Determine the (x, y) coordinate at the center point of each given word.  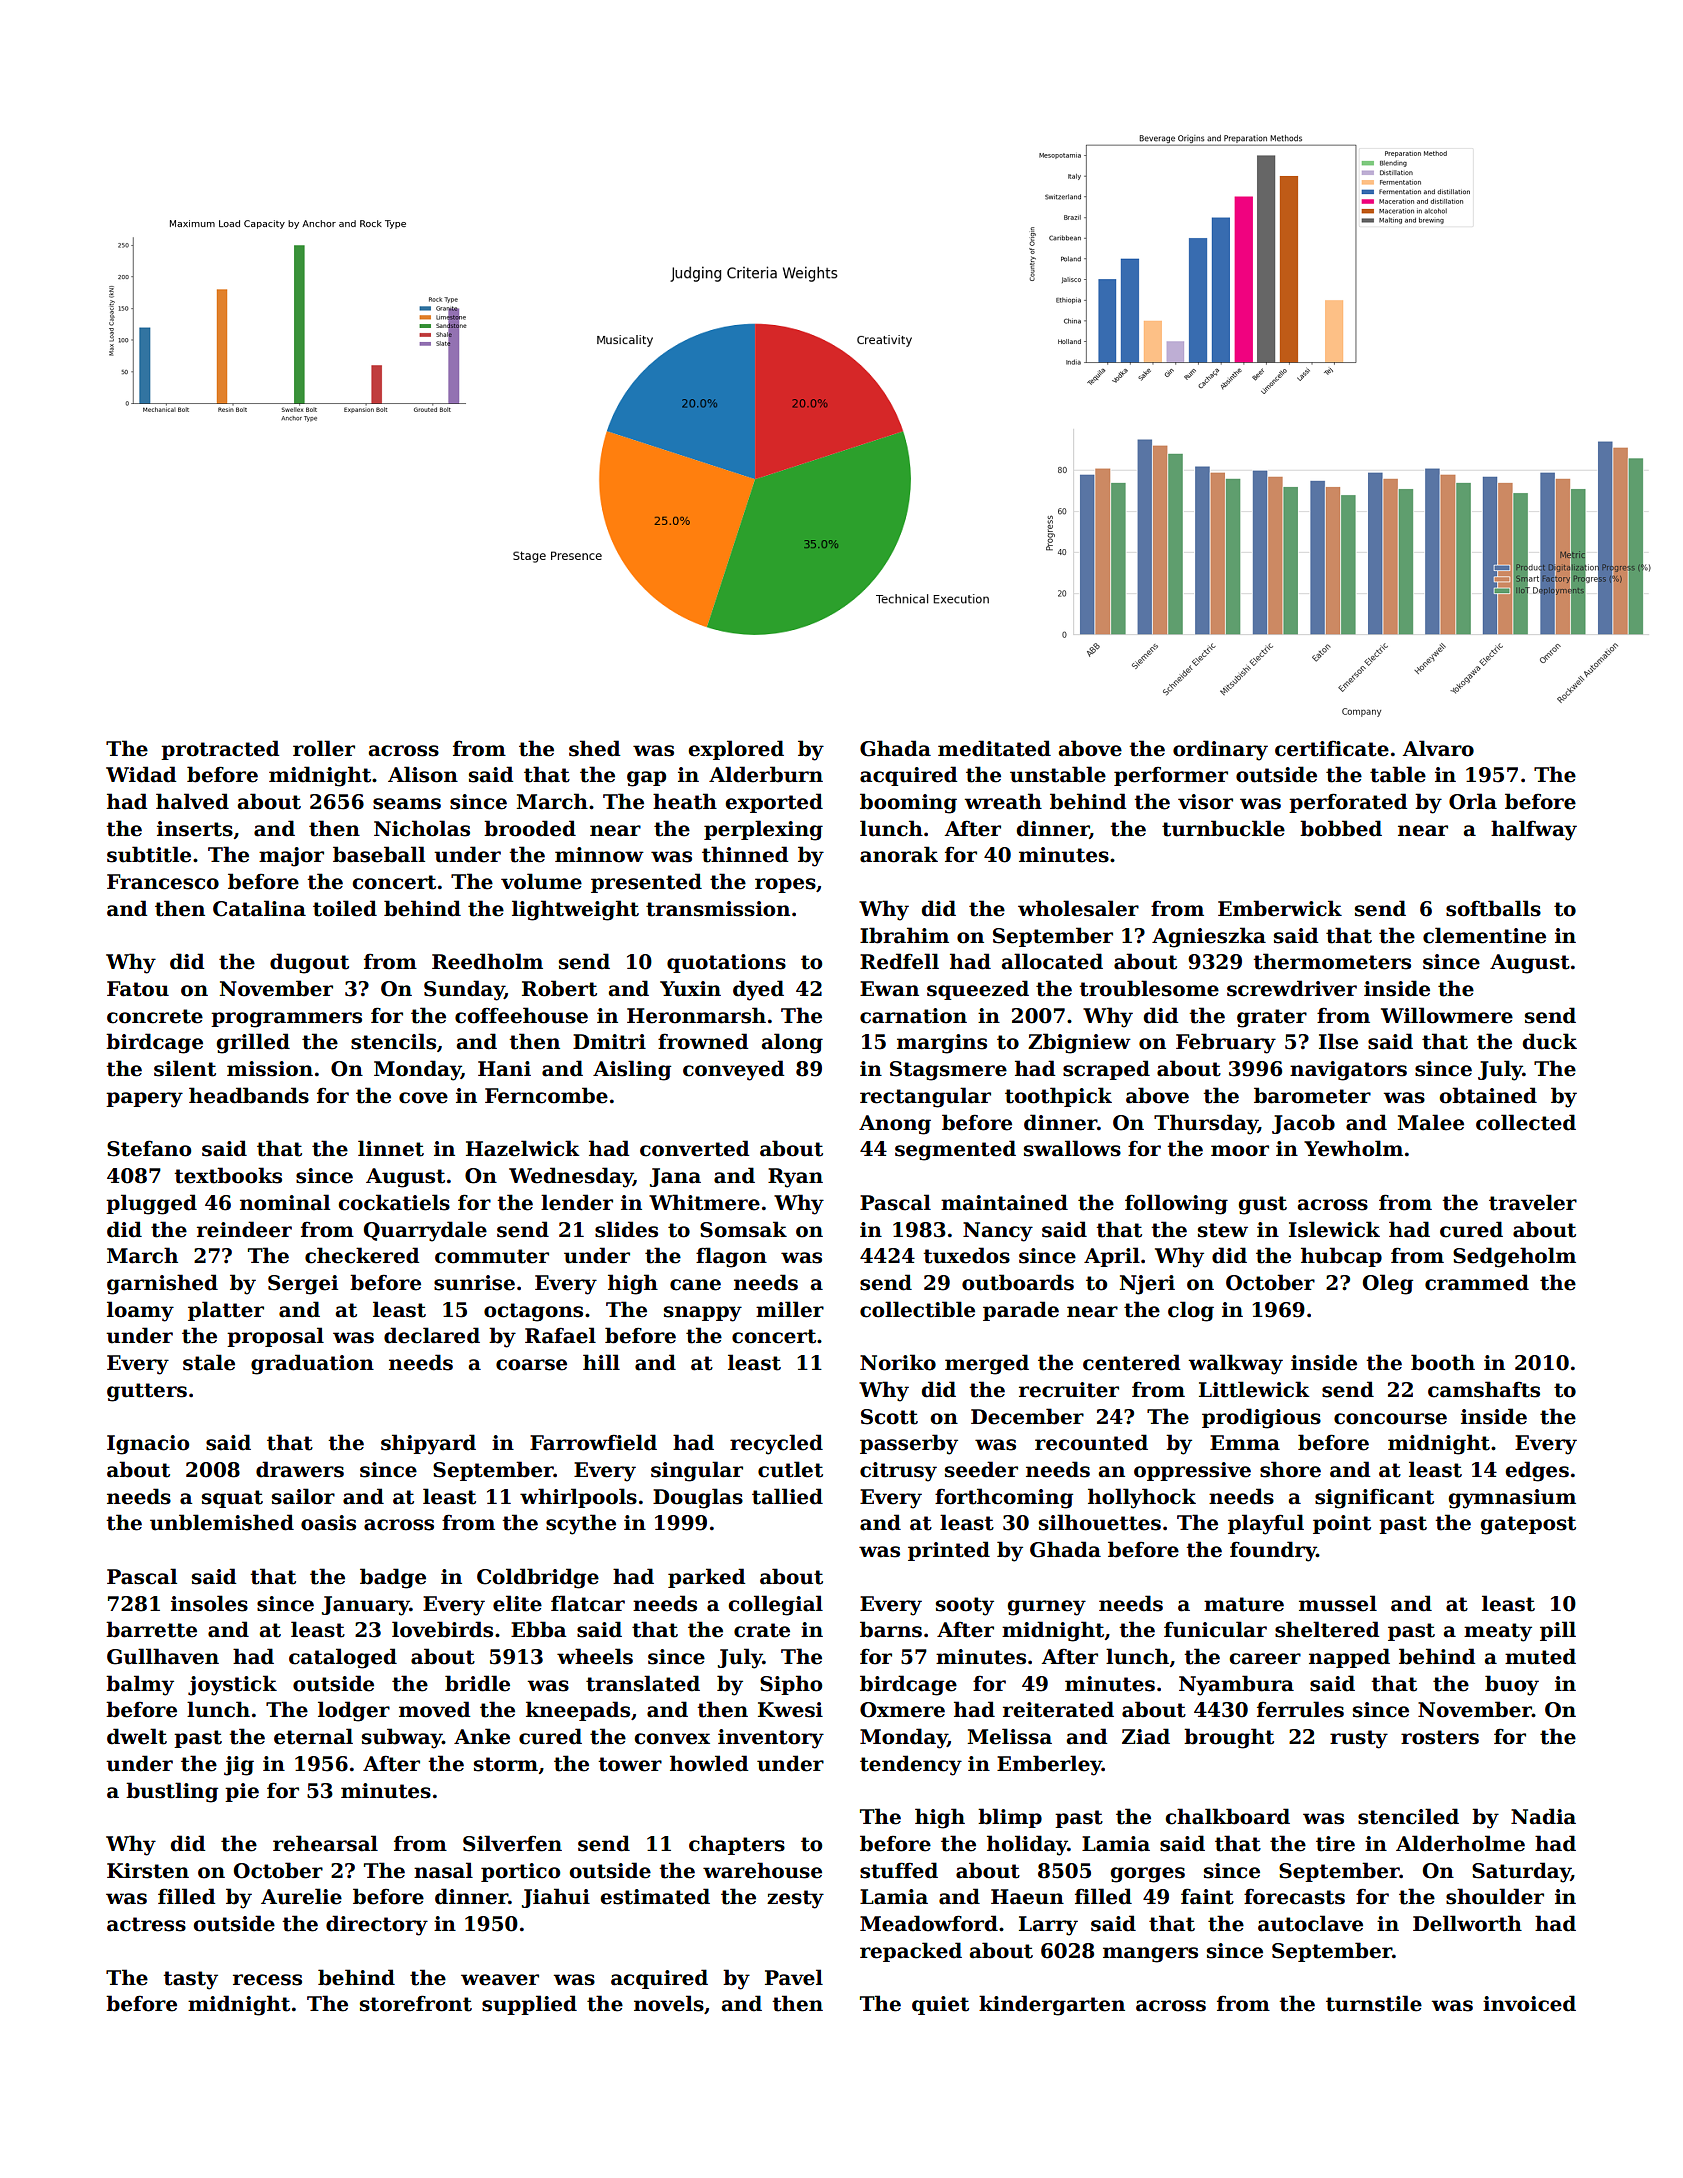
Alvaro (1438, 748)
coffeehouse (521, 1015)
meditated (994, 748)
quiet (940, 2005)
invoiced (1529, 2003)
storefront (416, 2003)
